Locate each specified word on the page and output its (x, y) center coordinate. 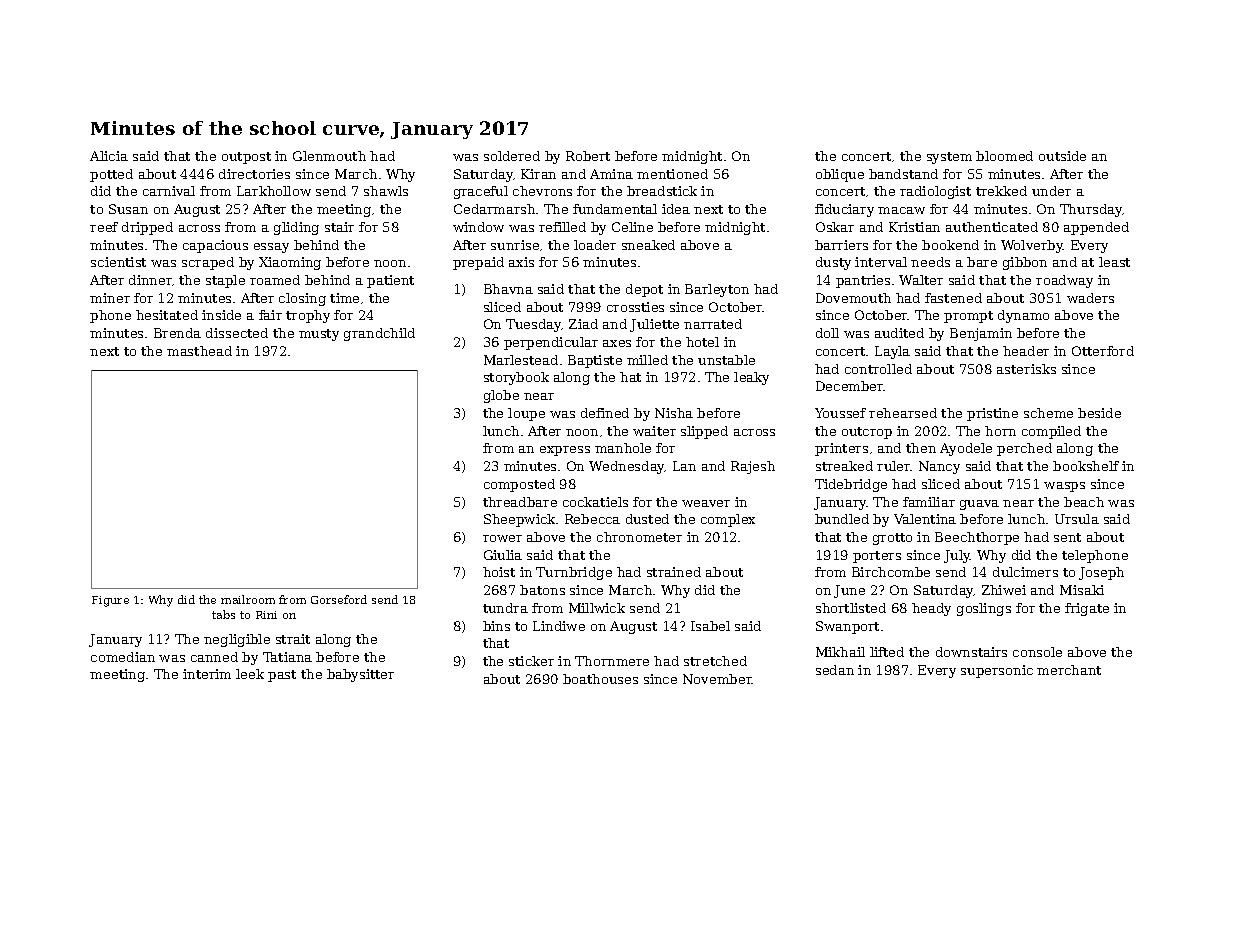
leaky (751, 378)
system (949, 158)
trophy (308, 316)
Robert (588, 156)
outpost (246, 158)
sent (1067, 537)
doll (827, 333)
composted (519, 485)
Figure (110, 601)
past (282, 676)
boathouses (600, 679)
